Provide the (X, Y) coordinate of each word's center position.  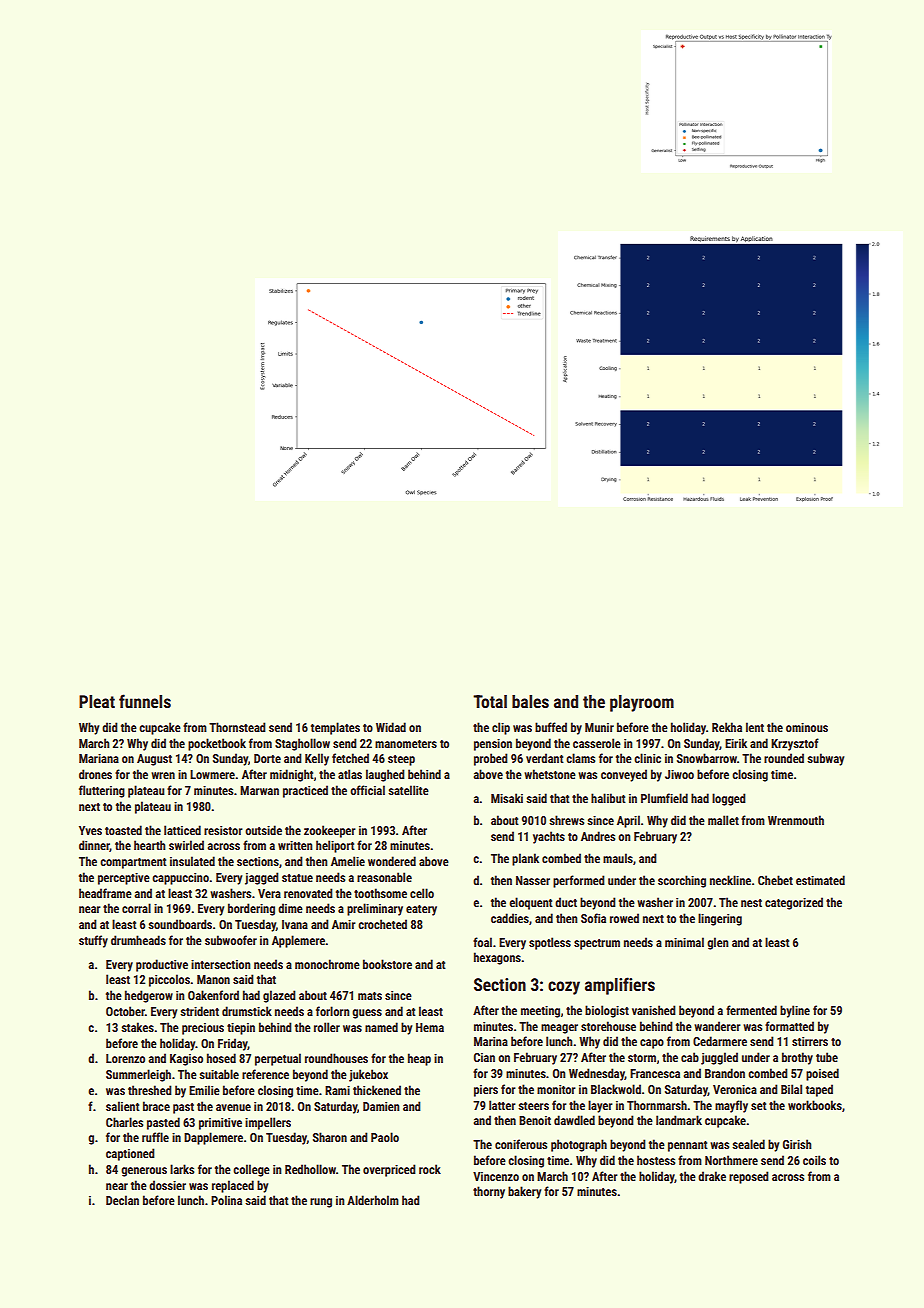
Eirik (736, 743)
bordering (251, 909)
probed (491, 759)
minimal (684, 942)
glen (718, 943)
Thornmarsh (657, 1105)
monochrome (327, 964)
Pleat (97, 701)
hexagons (497, 958)
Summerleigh (138, 1075)
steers (533, 1106)
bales (530, 701)
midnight (292, 775)
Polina (226, 1200)
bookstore (387, 964)
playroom (642, 703)
